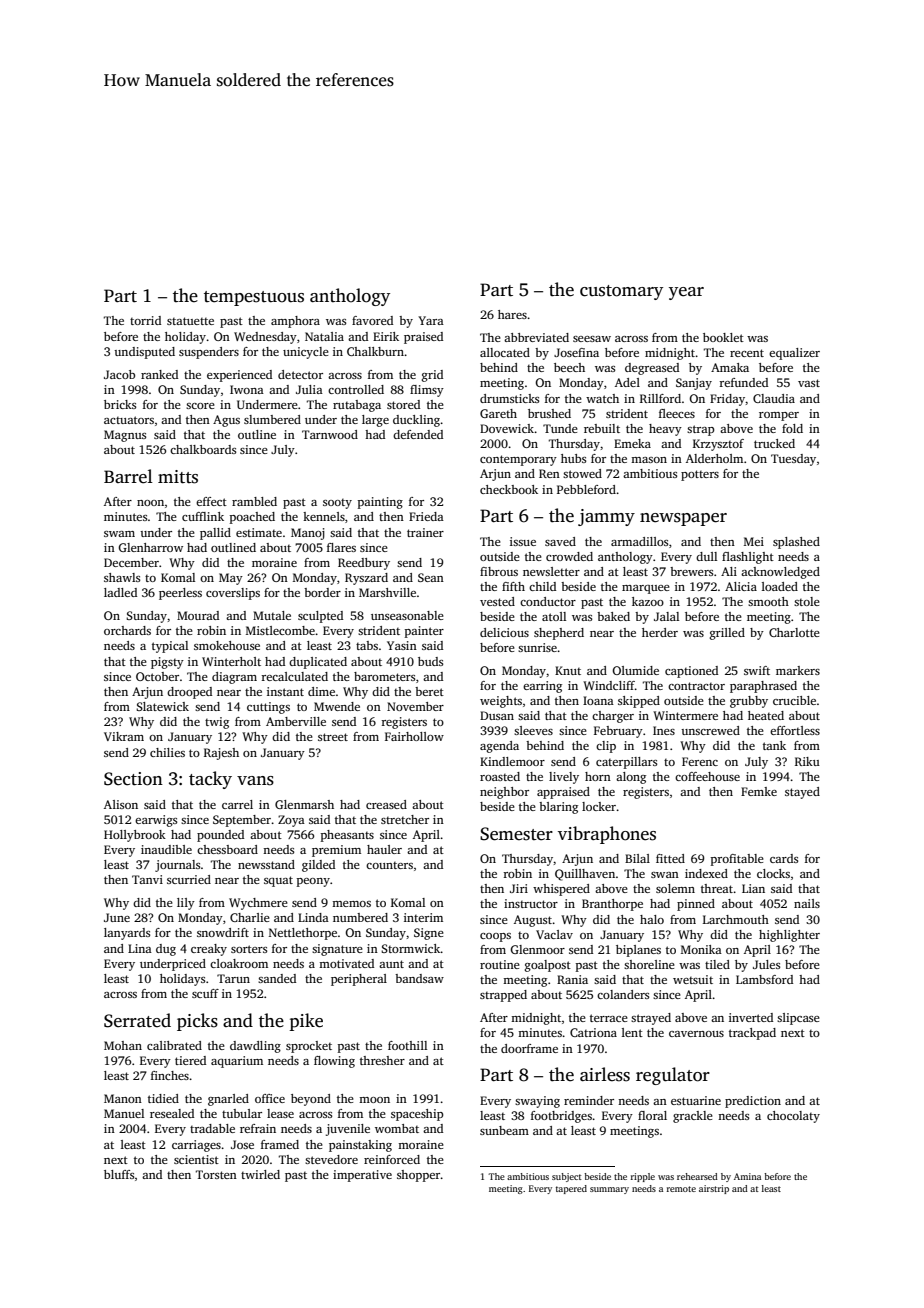 This page has height=1308, width=924. Describe the element at coordinates (736, 919) in the page. I see `Larchmouth` at that location.
